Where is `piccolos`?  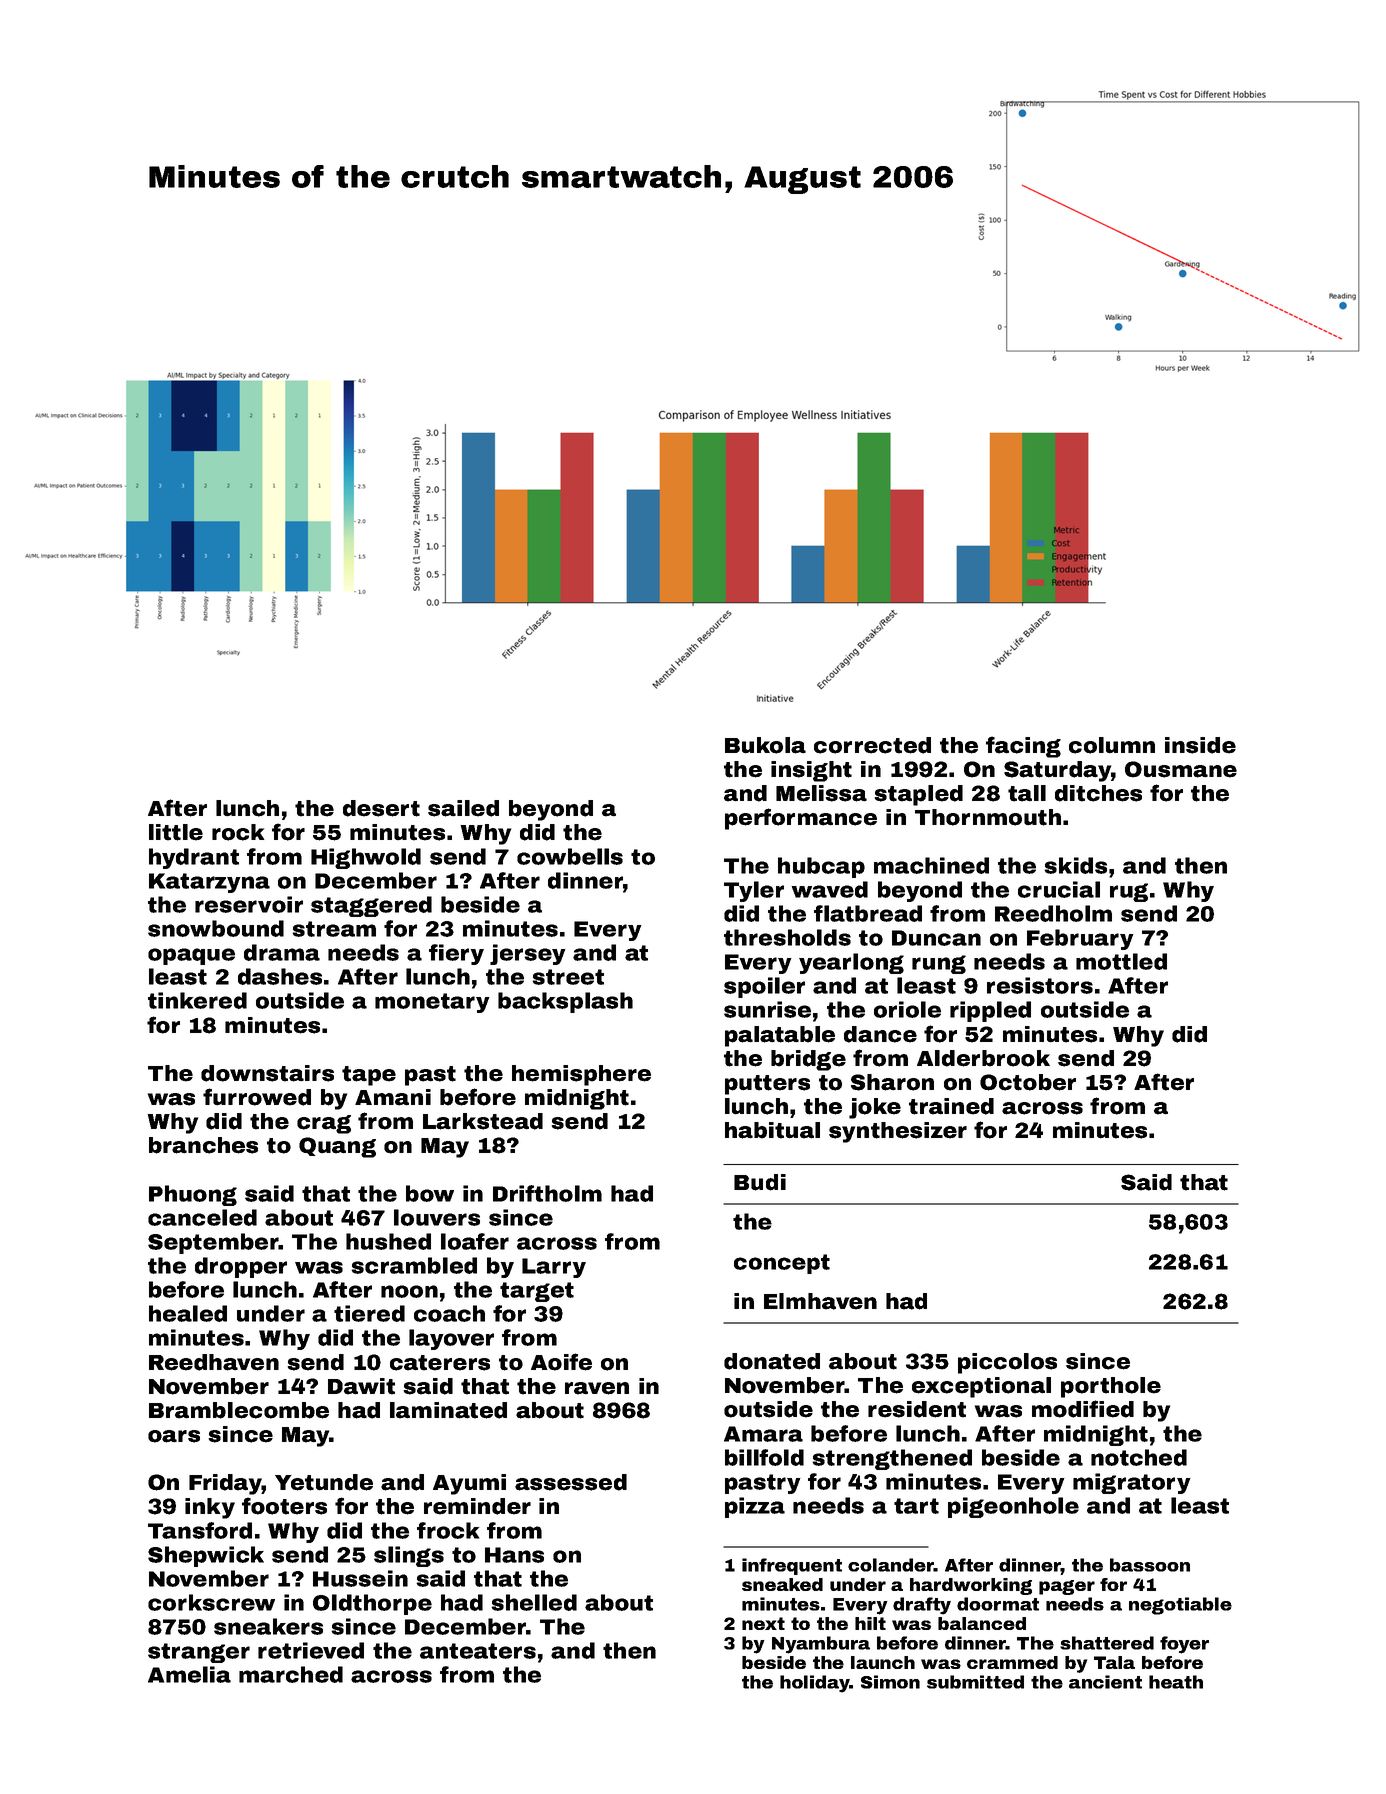
piccolos is located at coordinates (1007, 1363).
